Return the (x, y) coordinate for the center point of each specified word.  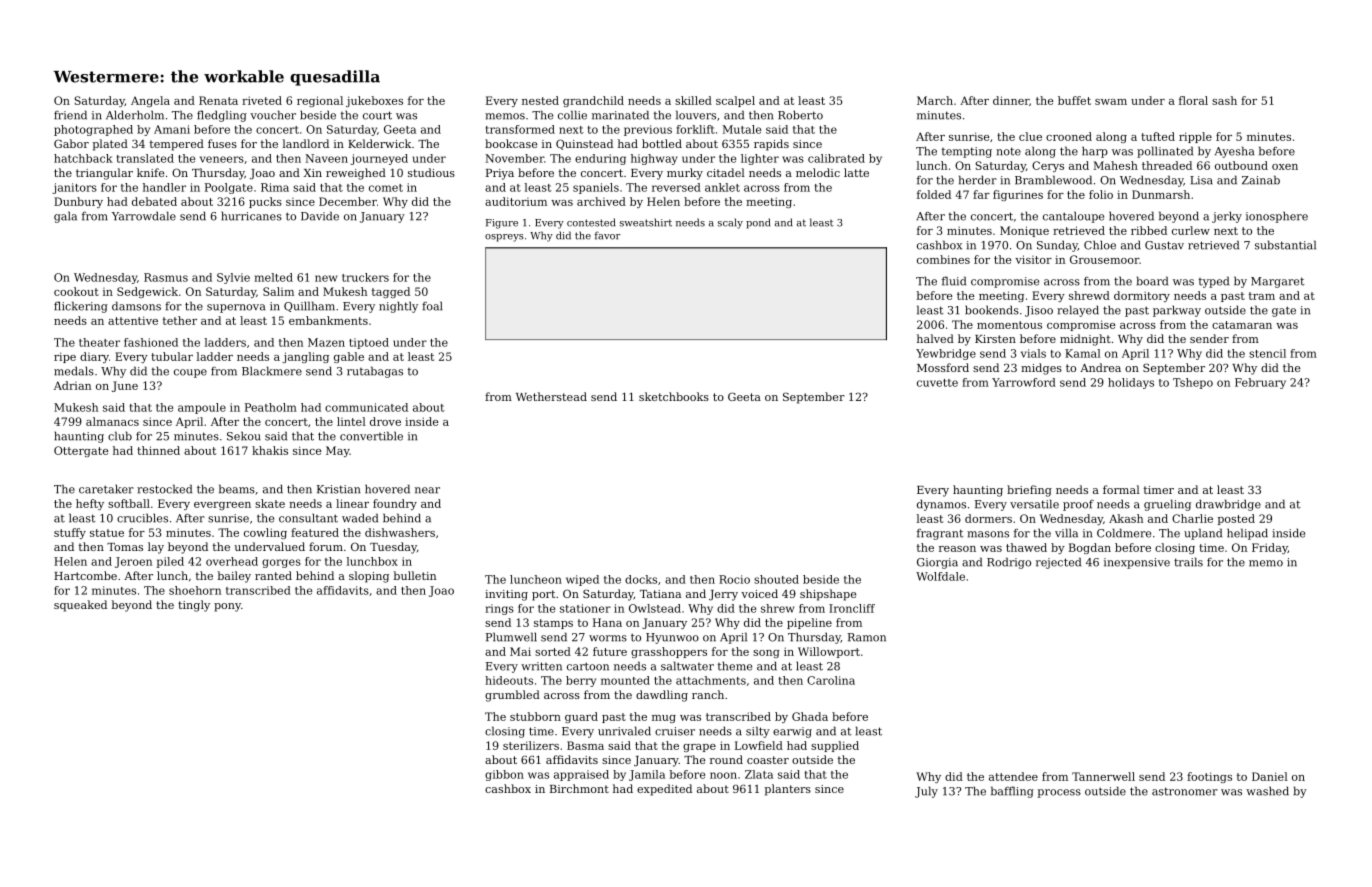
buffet (1074, 100)
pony (227, 607)
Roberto (800, 115)
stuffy (70, 533)
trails (1188, 562)
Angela (150, 101)
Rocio (734, 579)
